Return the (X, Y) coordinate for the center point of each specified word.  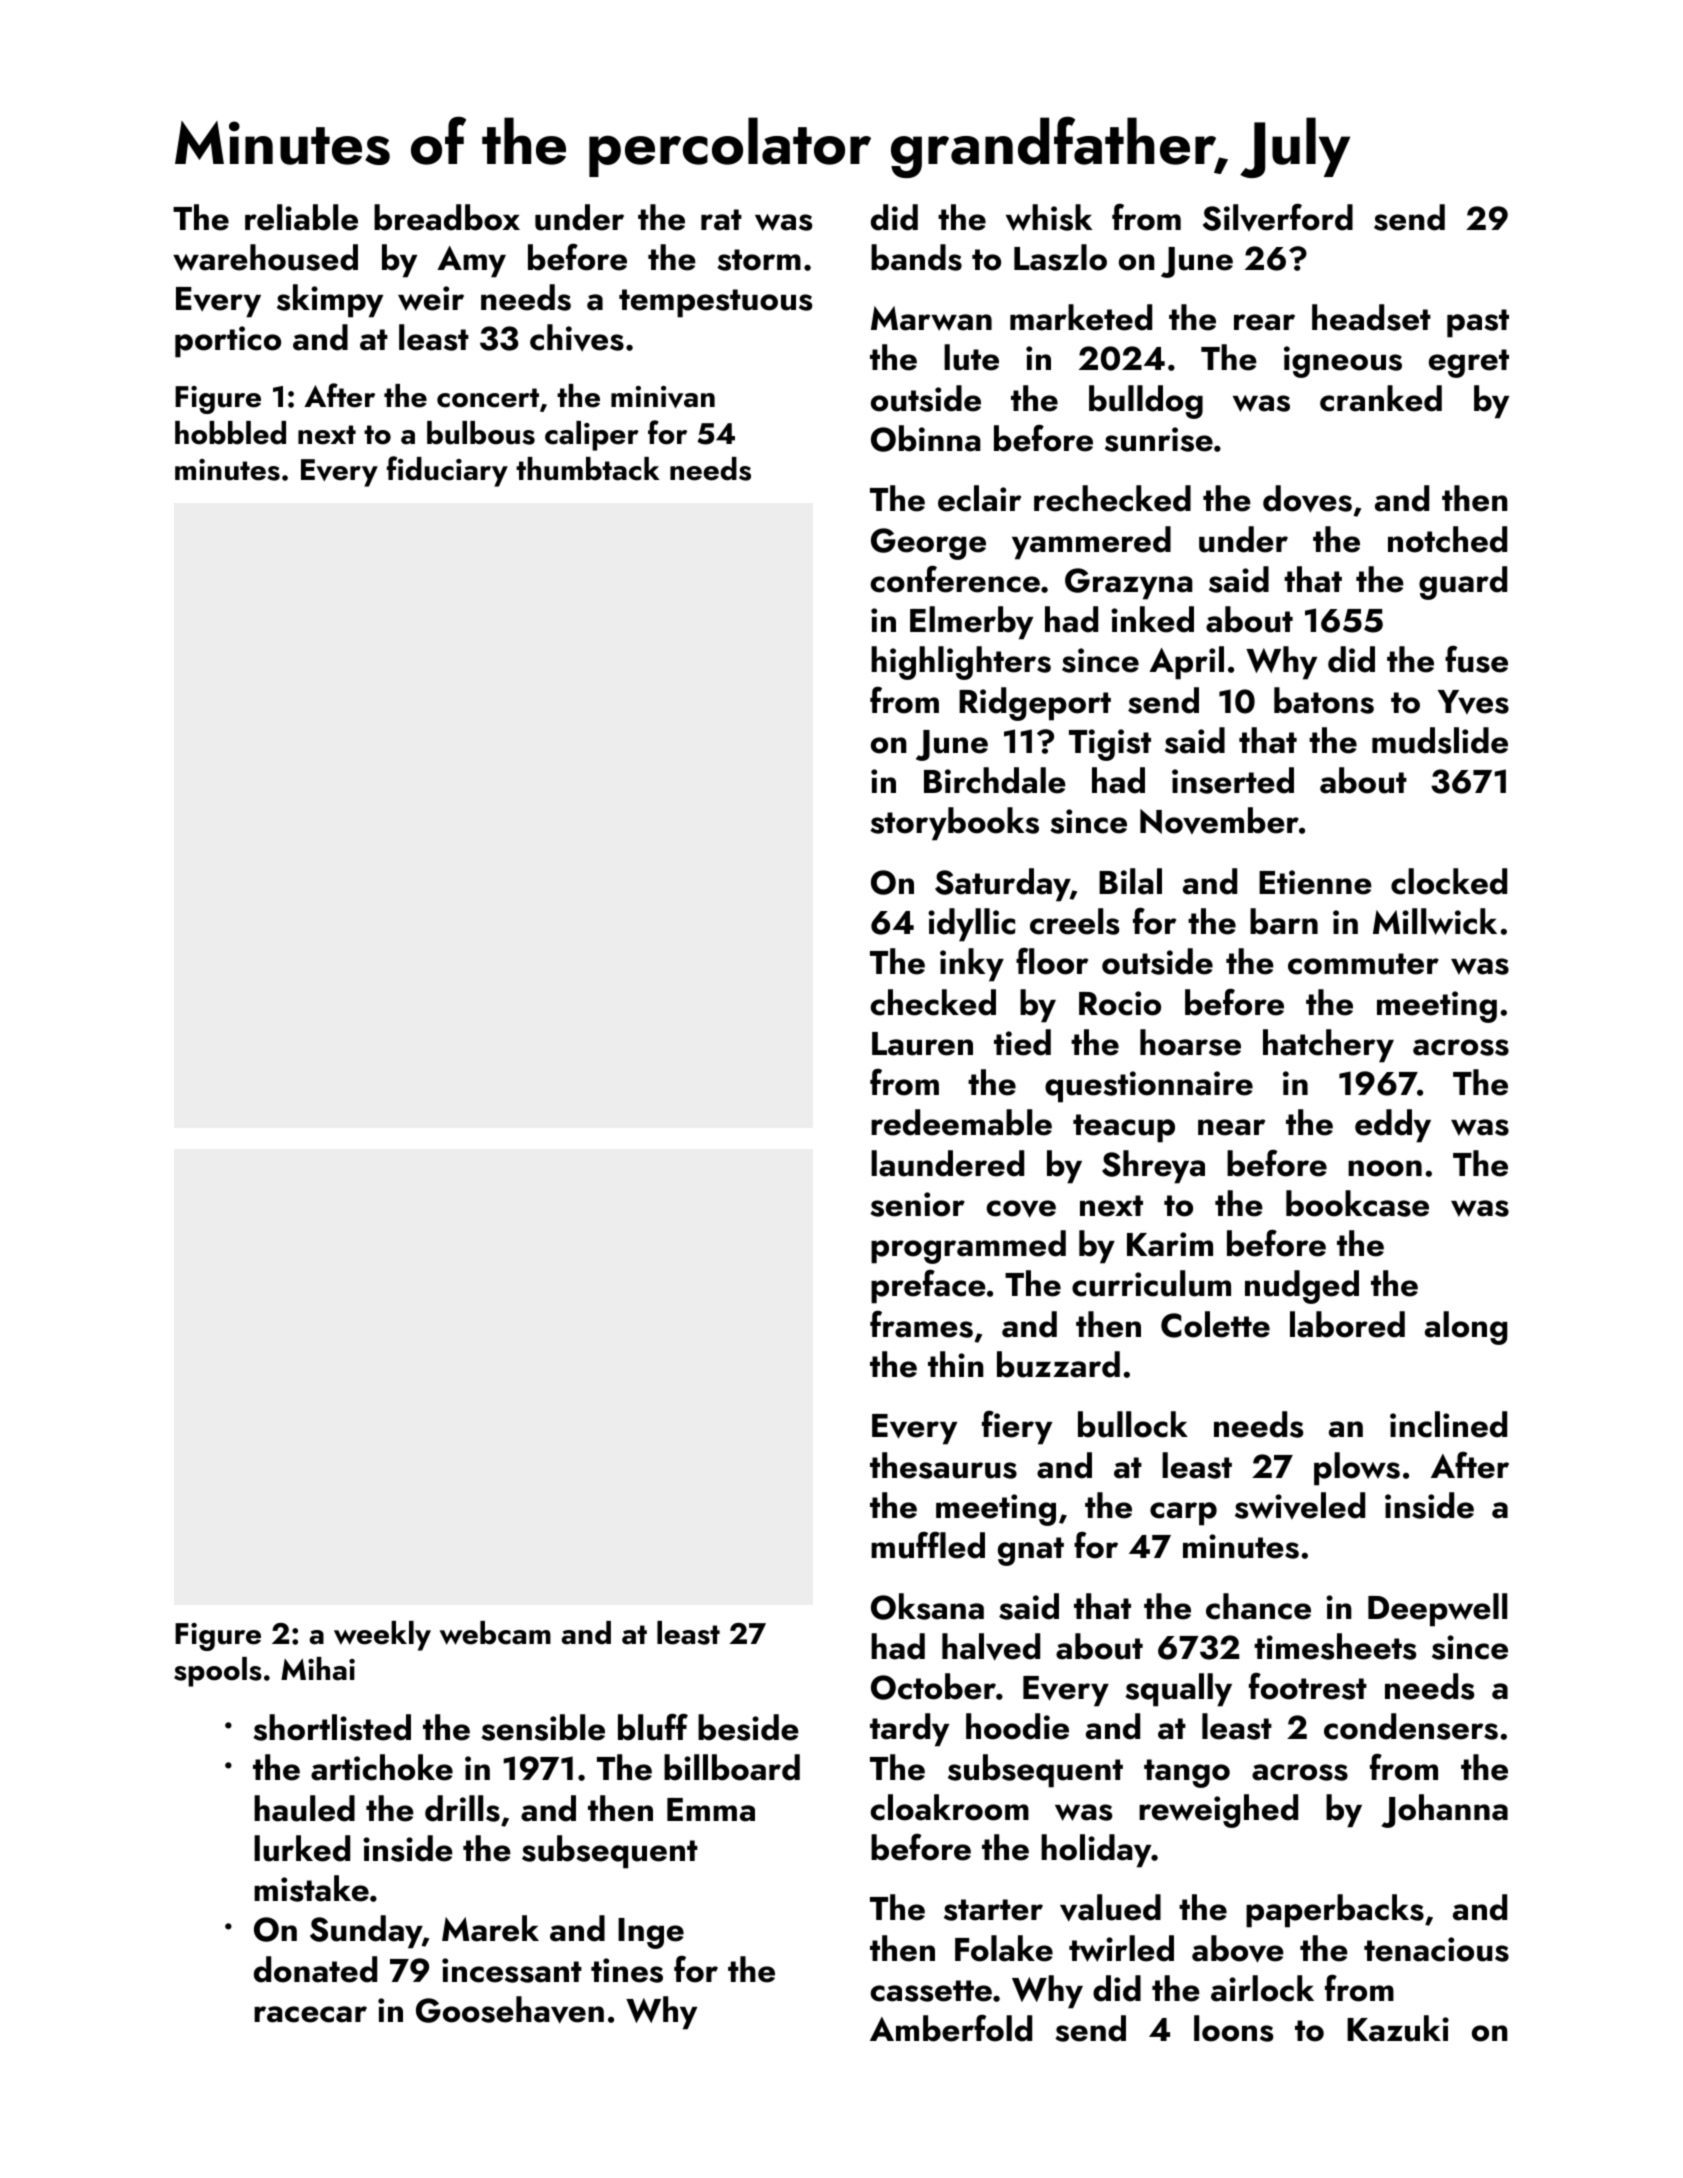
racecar (310, 2014)
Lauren (922, 1044)
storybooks (954, 824)
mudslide (1440, 740)
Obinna (926, 438)
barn (1284, 921)
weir (431, 298)
